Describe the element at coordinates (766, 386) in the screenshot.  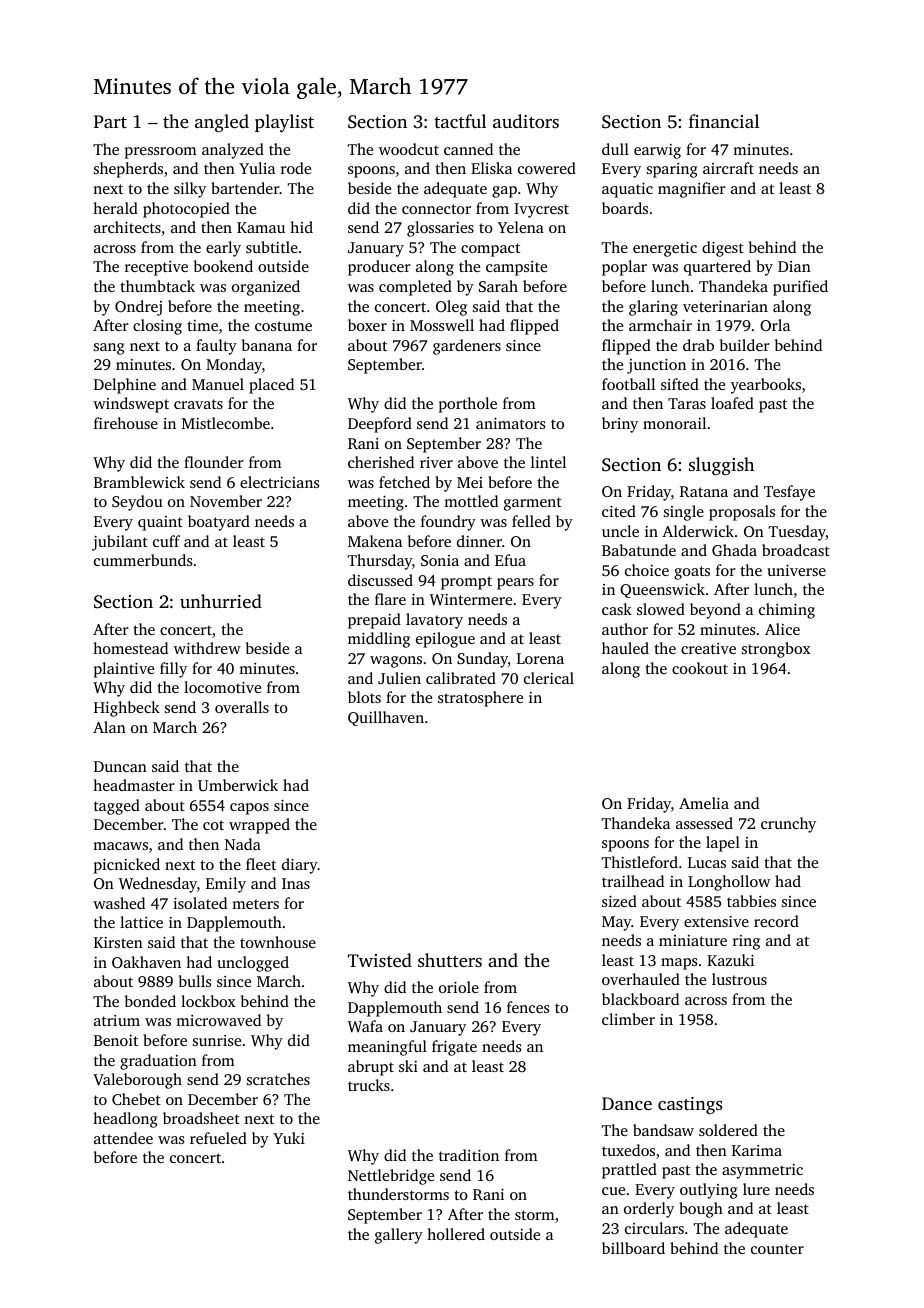
I see `yearbooks` at that location.
